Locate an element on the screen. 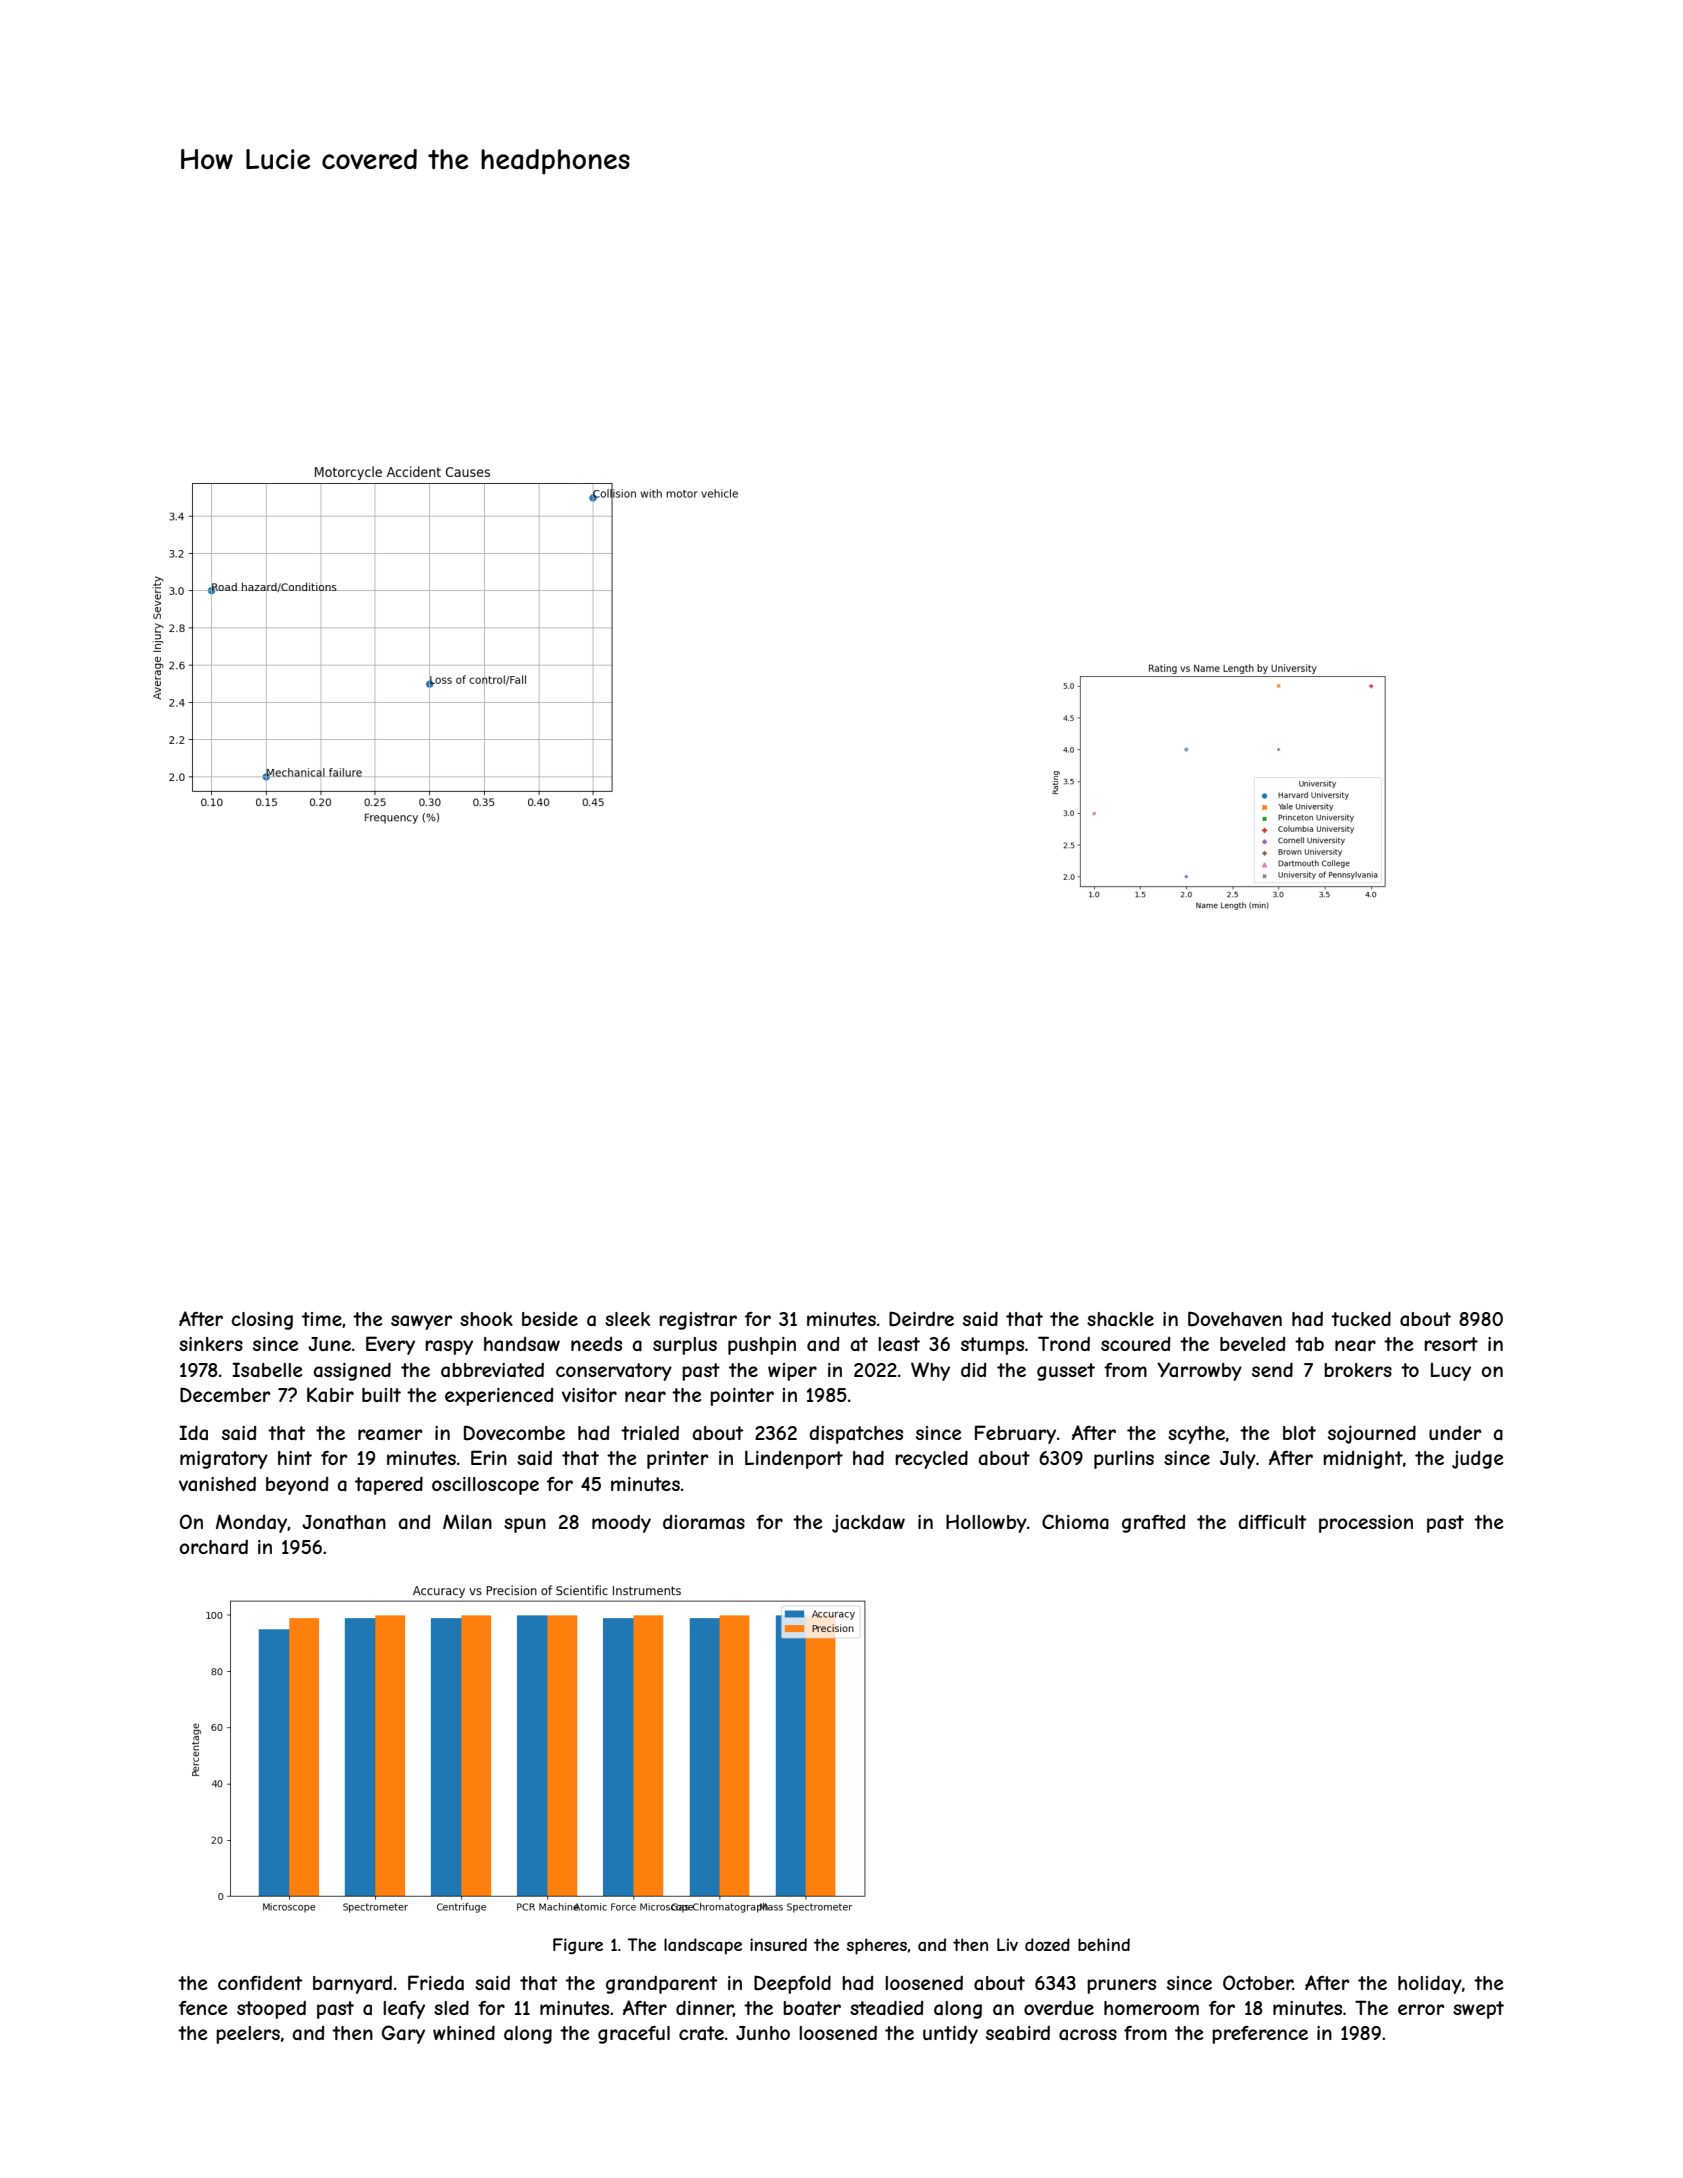 Image resolution: width=1683 pixels, height=2178 pixels. Figure is located at coordinates (578, 1946).
